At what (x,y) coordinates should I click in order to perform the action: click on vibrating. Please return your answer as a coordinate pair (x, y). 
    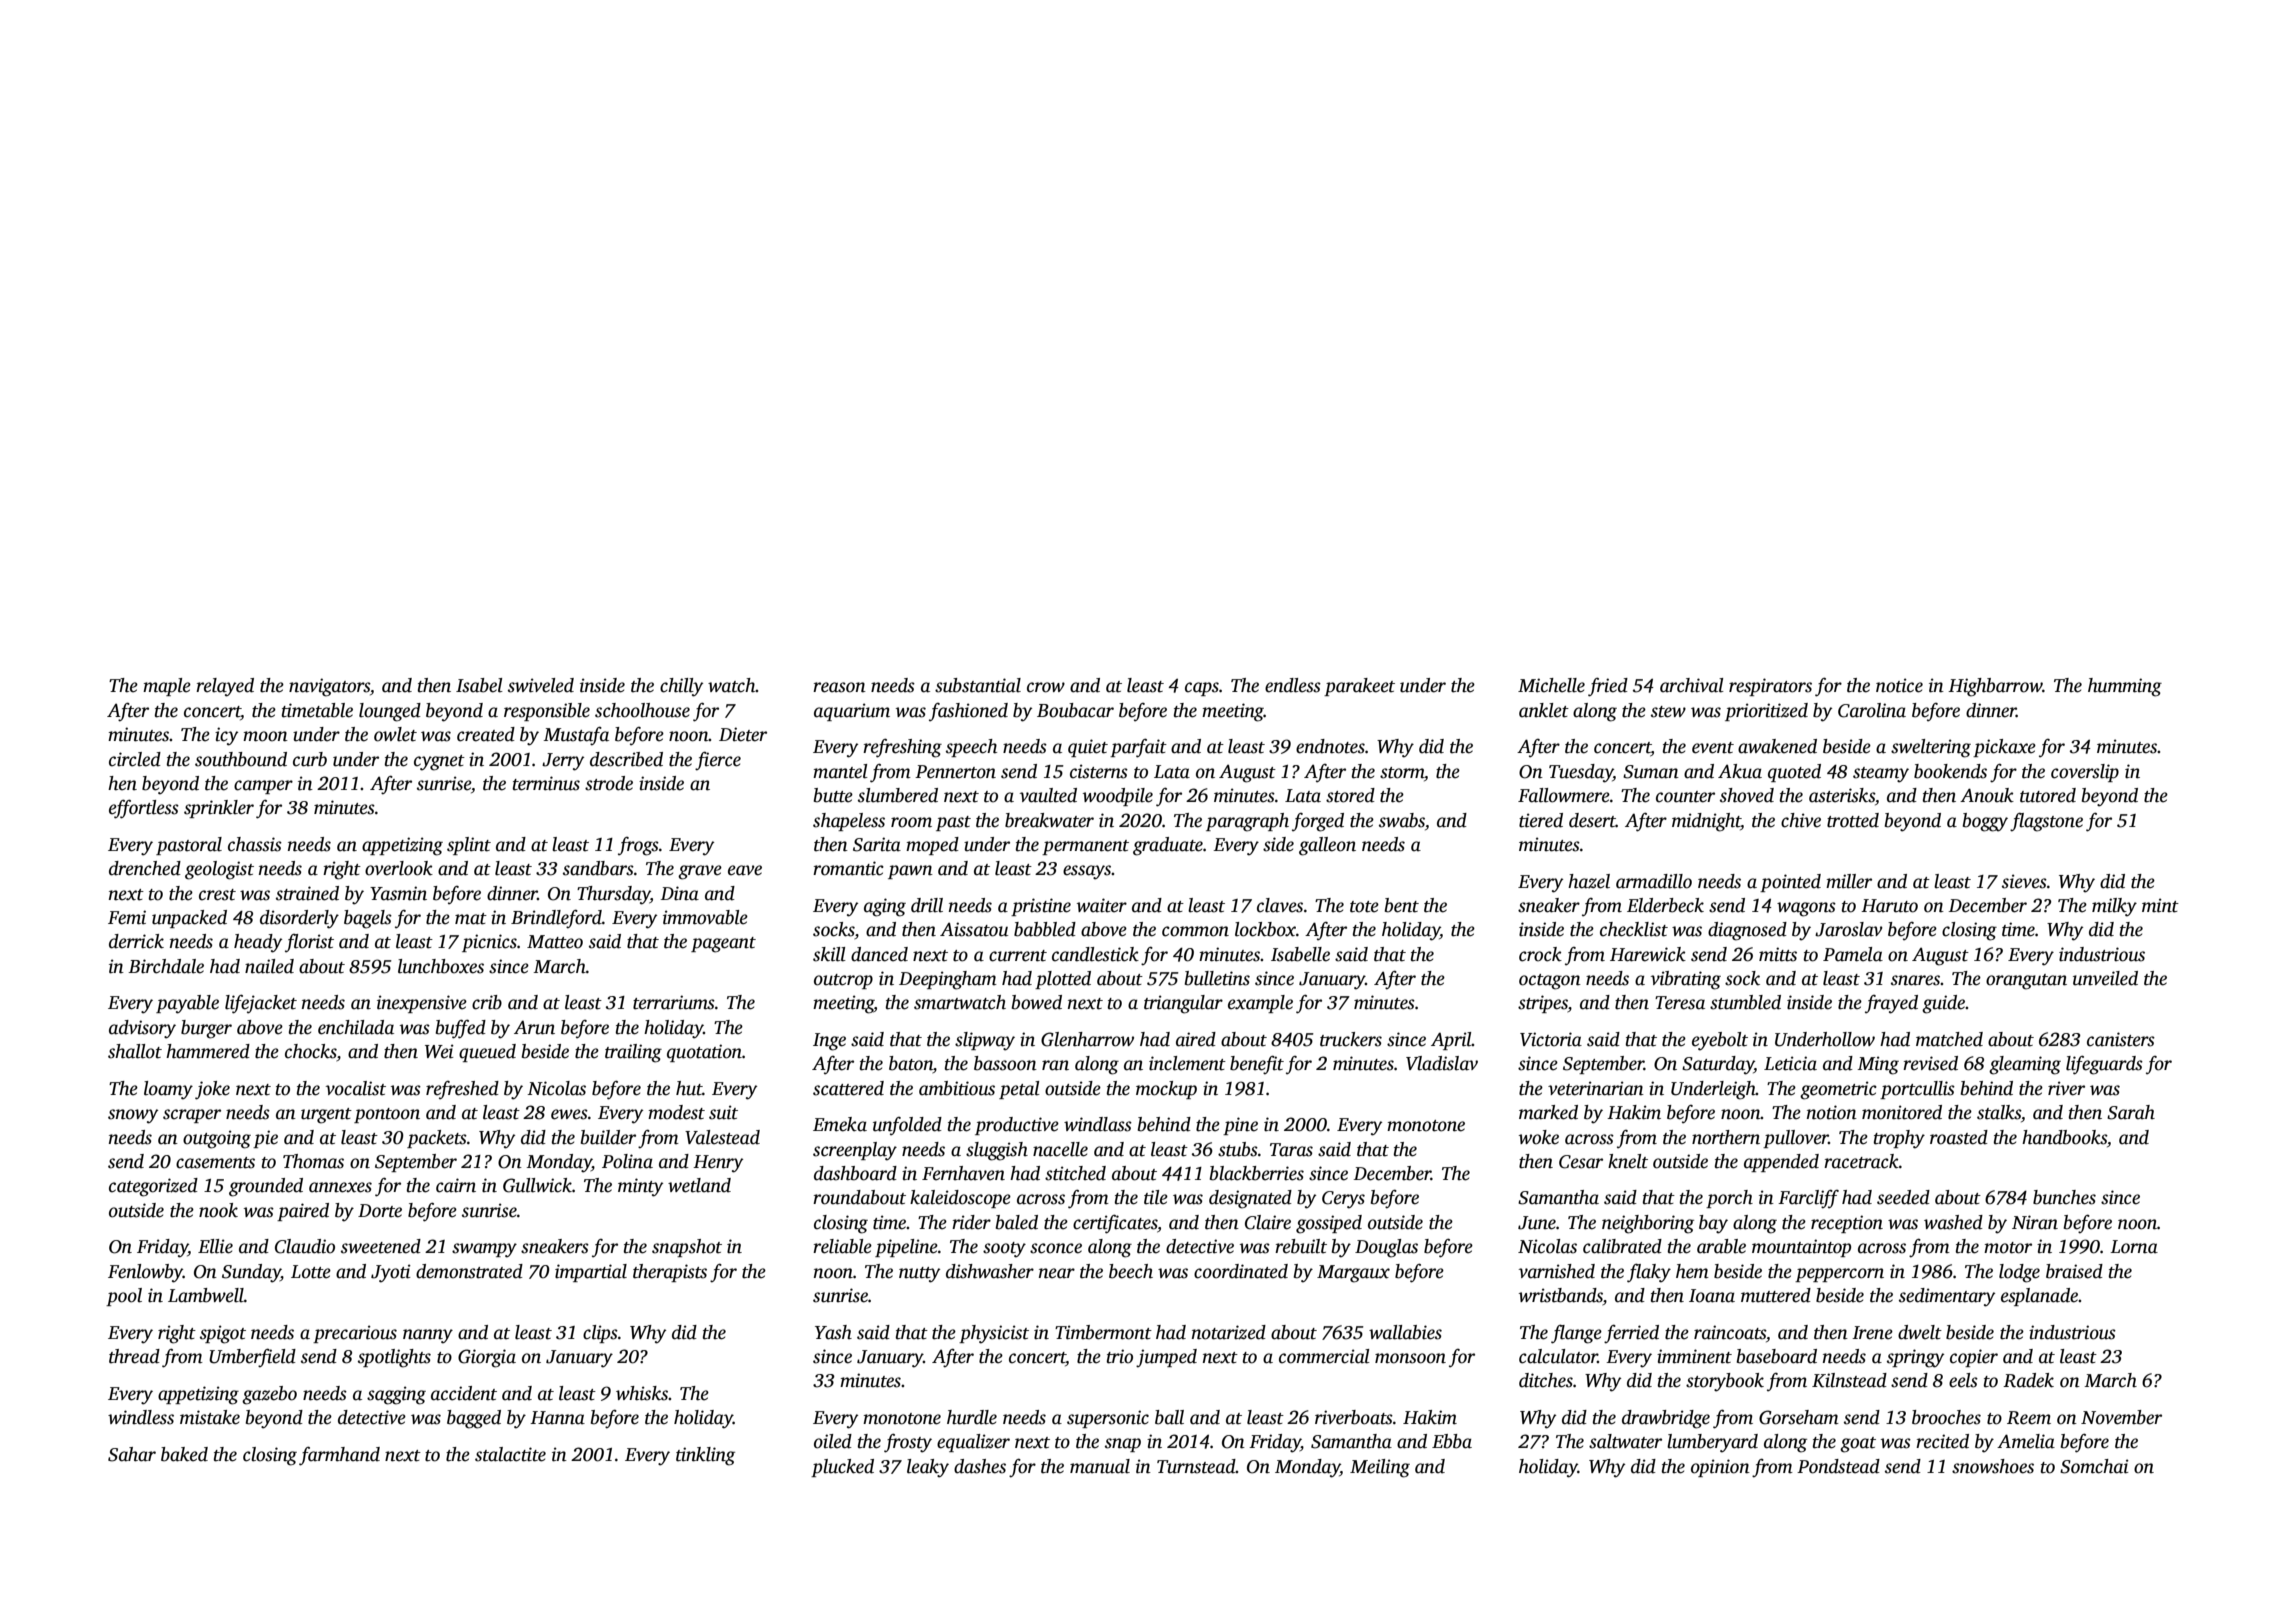
    Looking at the image, I should click on (1686, 980).
